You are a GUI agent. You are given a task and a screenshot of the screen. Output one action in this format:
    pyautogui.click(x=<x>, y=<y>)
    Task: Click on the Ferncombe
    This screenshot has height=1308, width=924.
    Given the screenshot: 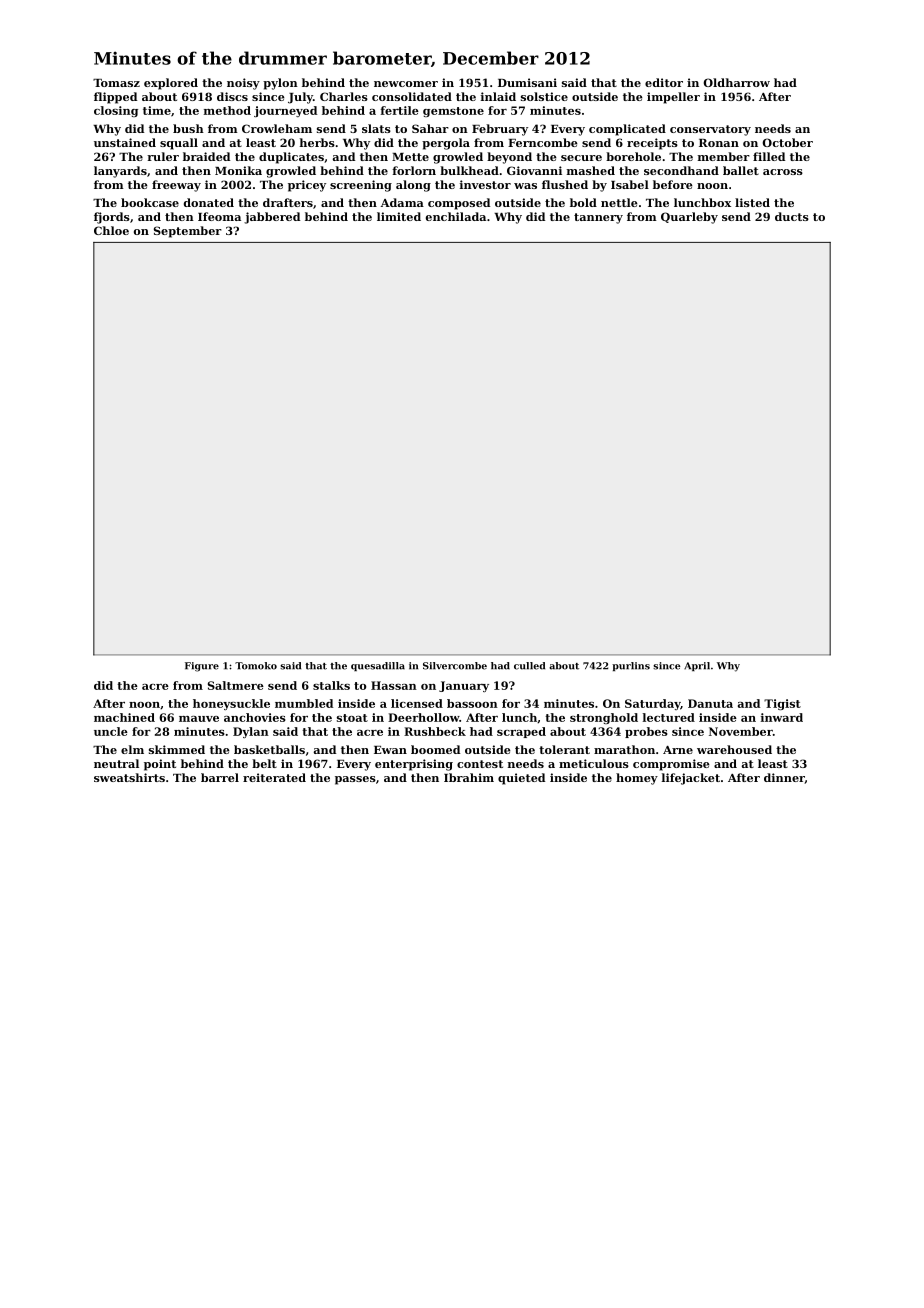 What is the action you would take?
    pyautogui.click(x=543, y=142)
